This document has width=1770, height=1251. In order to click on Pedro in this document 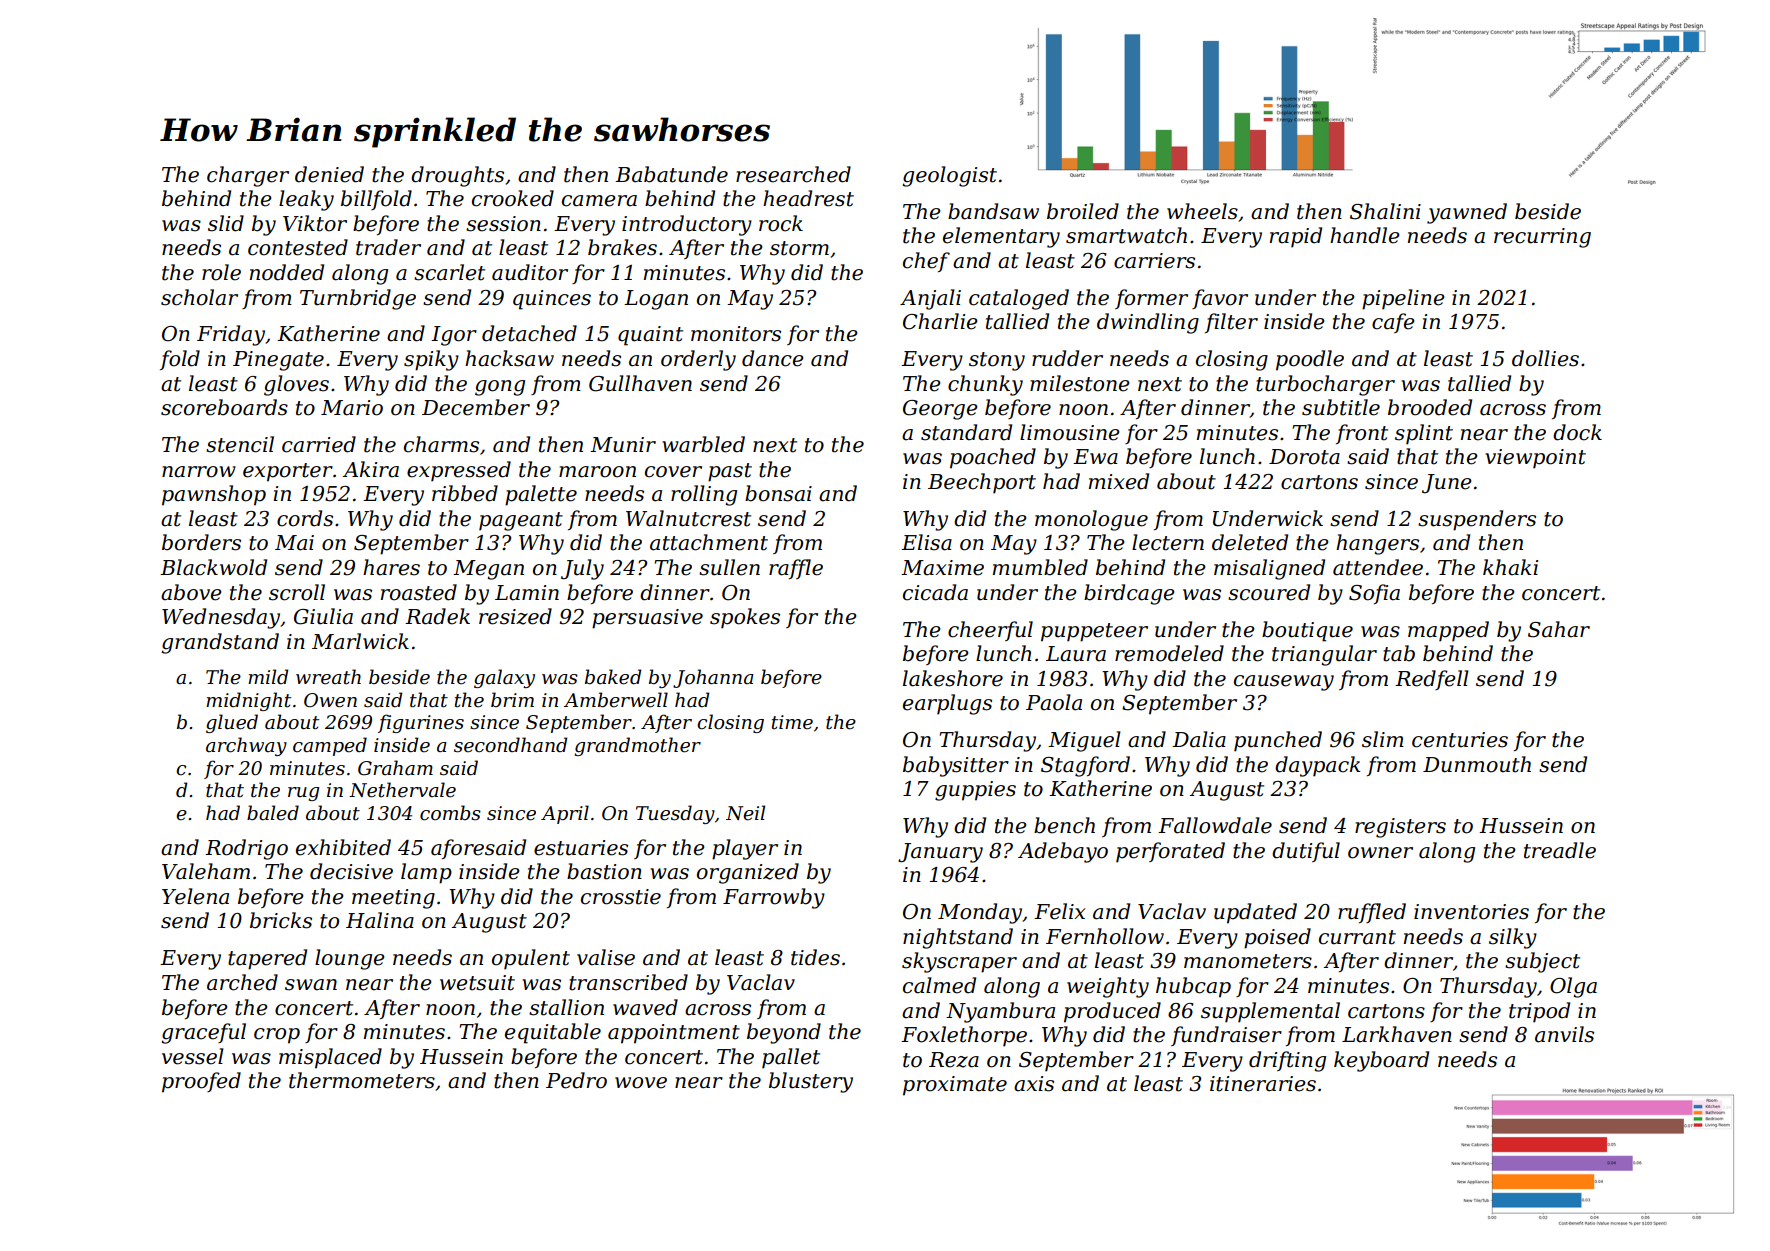, I will do `click(576, 1080)`.
